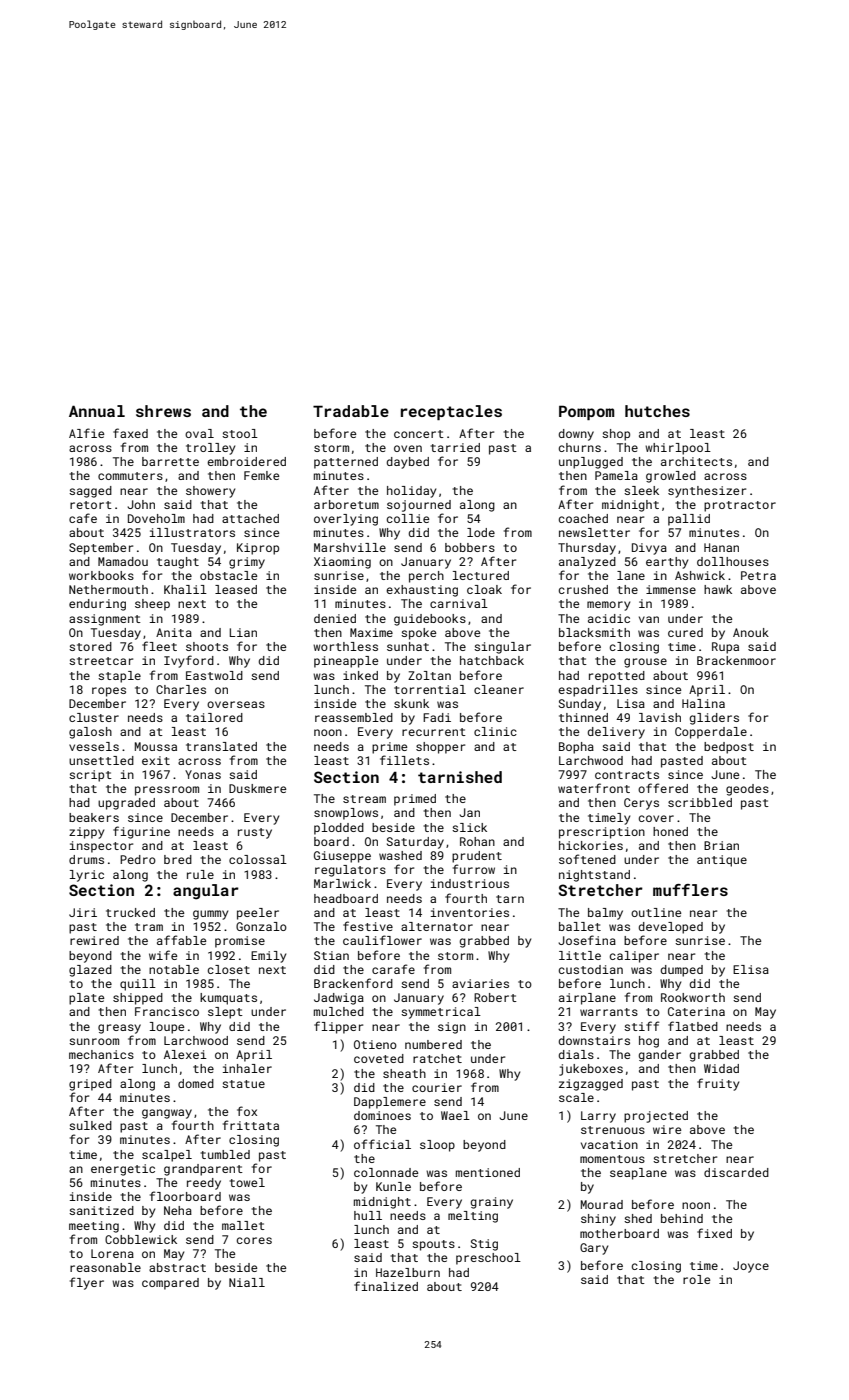  Describe the element at coordinates (221, 746) in the page. I see `translated` at that location.
